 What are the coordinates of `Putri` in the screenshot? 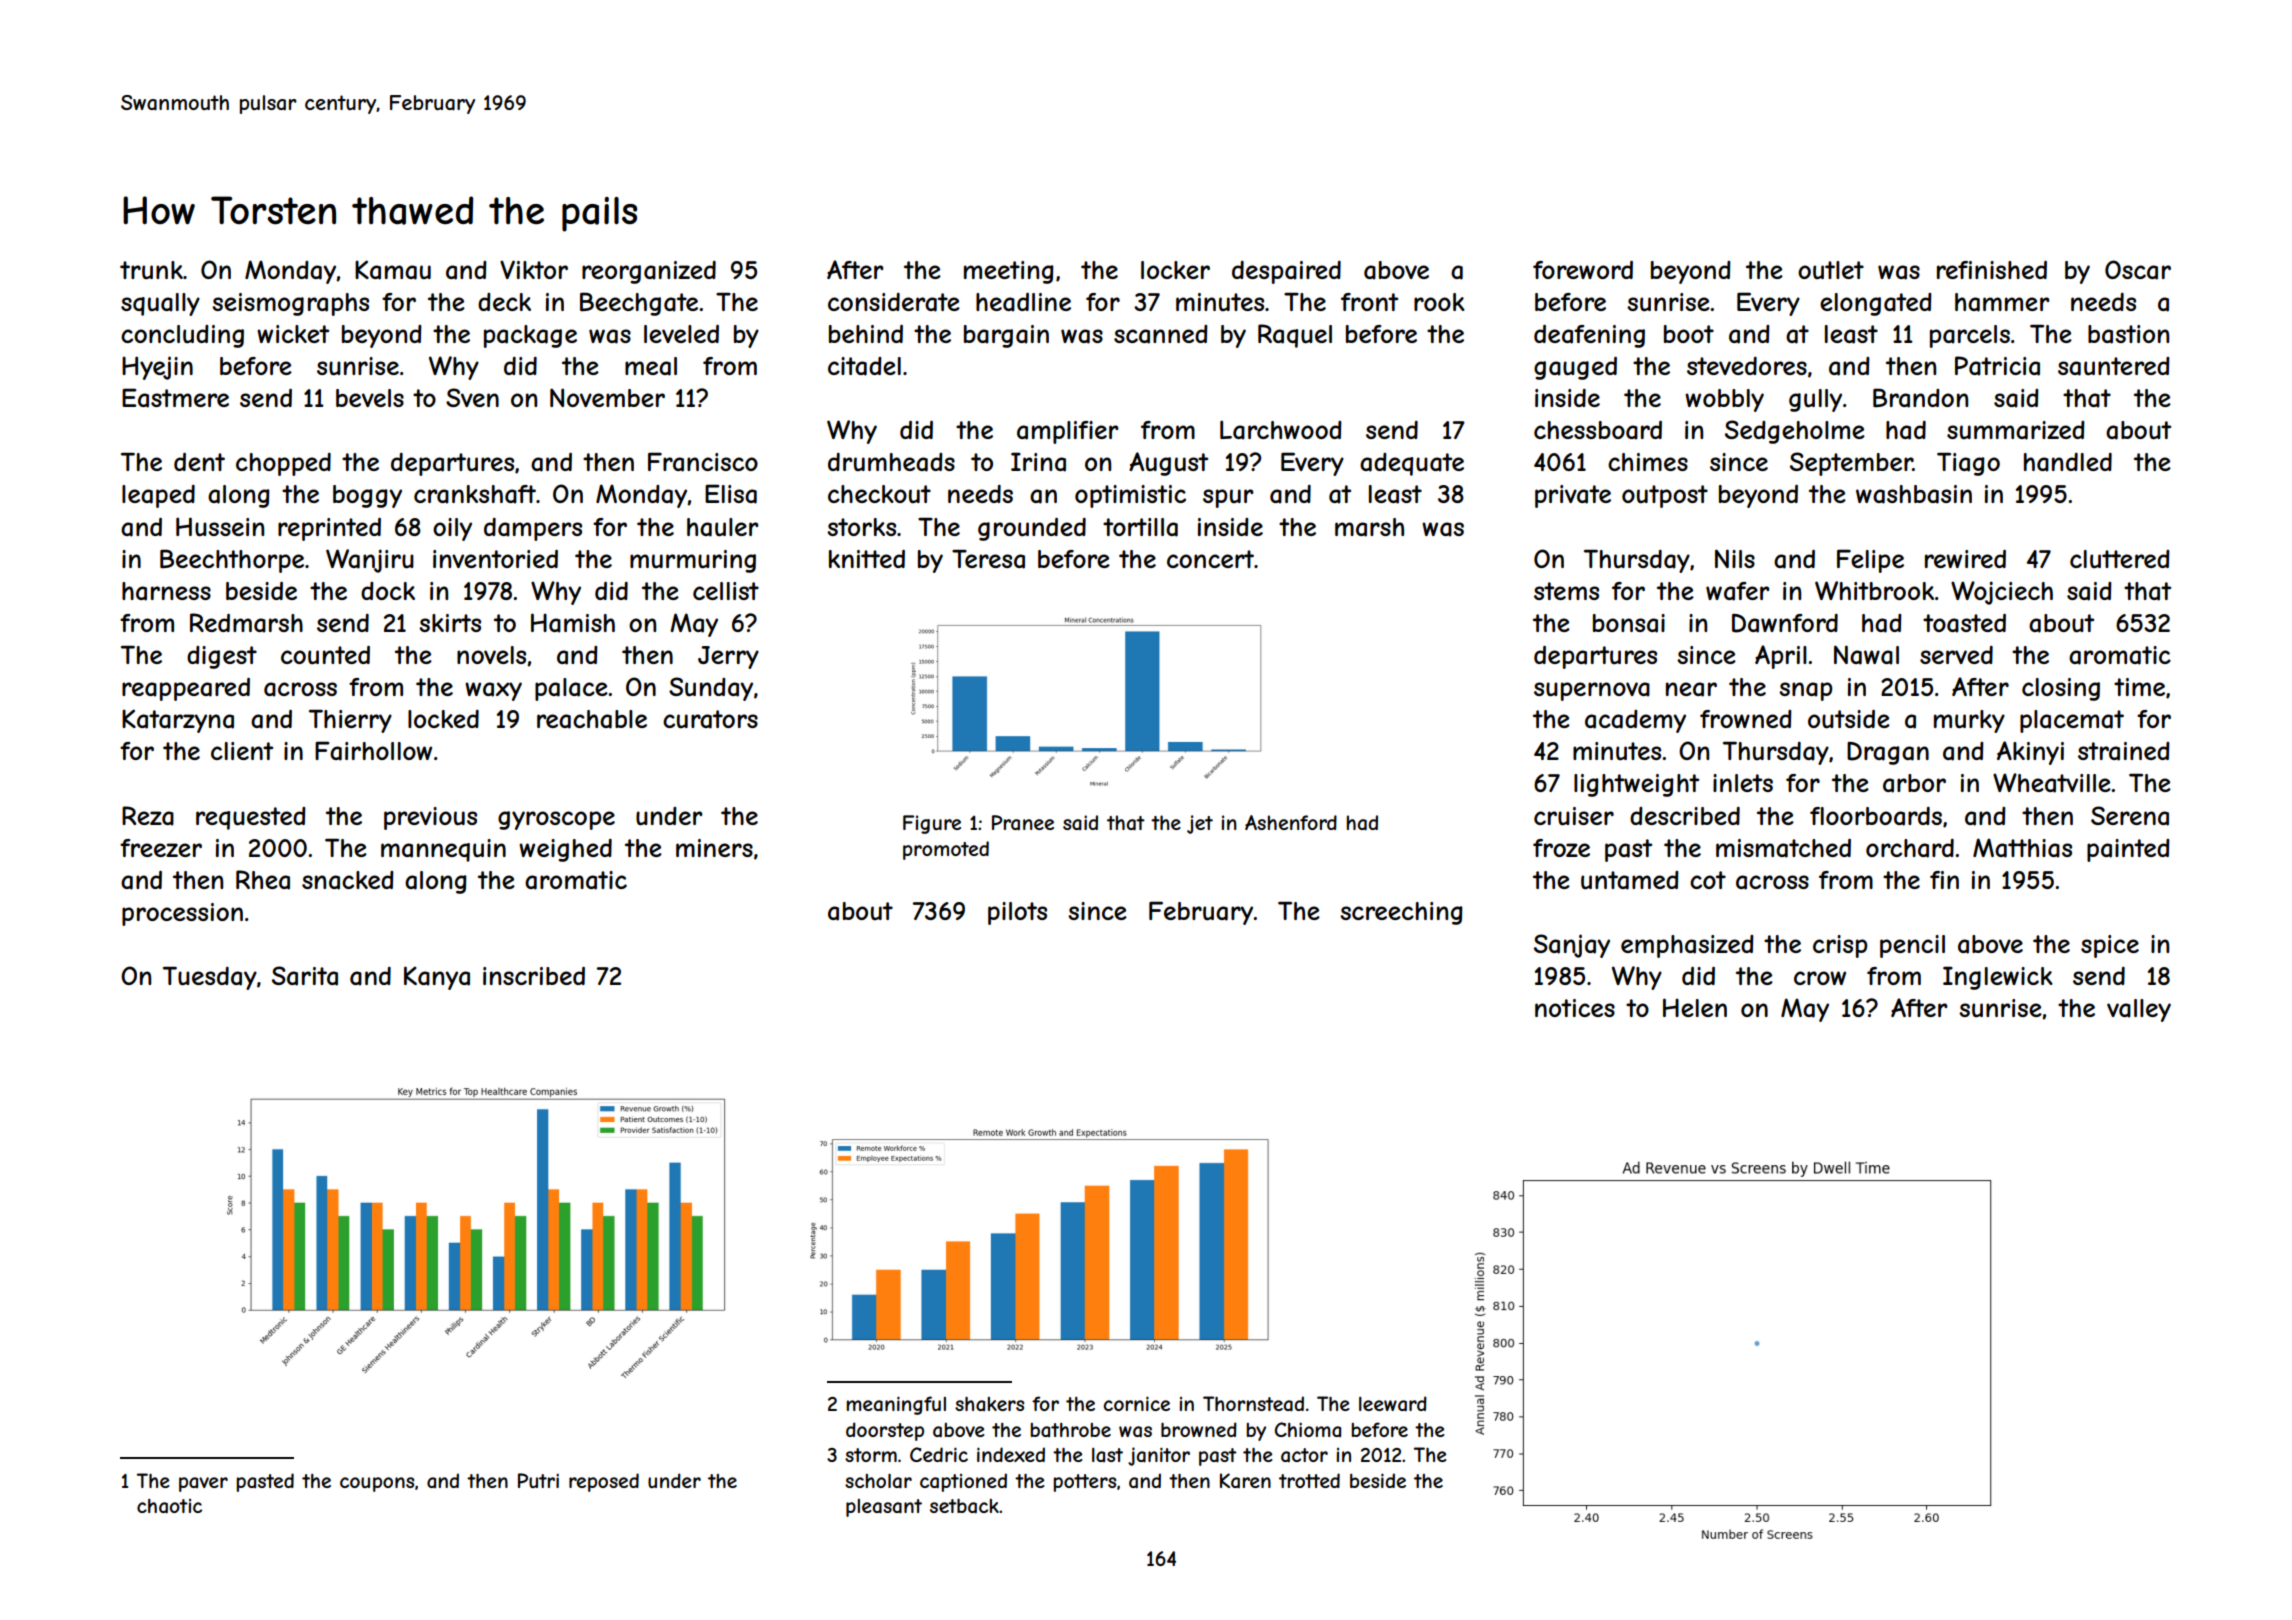 It's located at (538, 1480).
